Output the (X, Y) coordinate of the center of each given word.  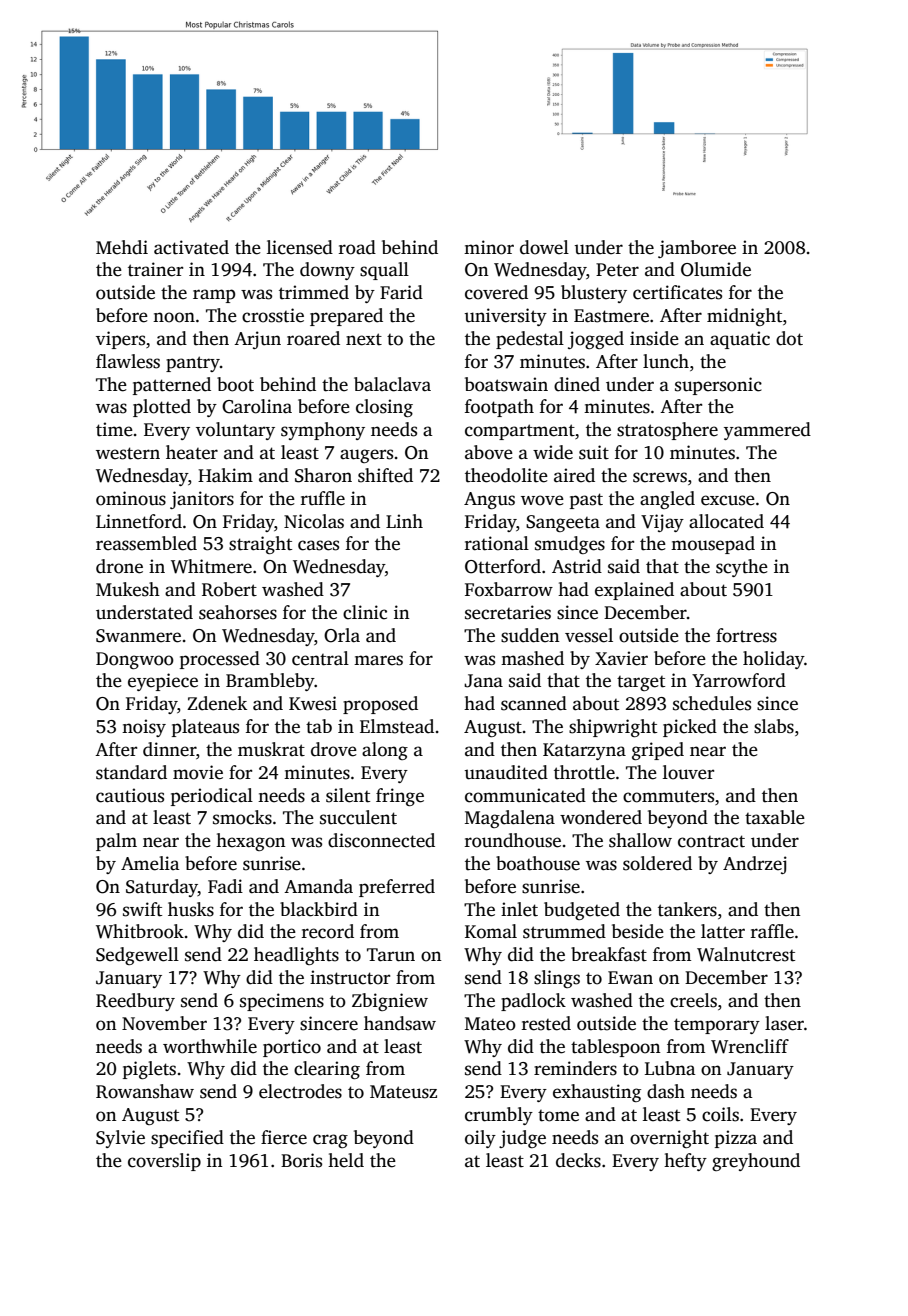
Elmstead (397, 726)
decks (578, 1160)
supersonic (718, 386)
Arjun (257, 340)
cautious (130, 795)
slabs (774, 726)
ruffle (323, 498)
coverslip (164, 1162)
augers (366, 456)
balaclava (392, 384)
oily (480, 1139)
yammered (767, 431)
